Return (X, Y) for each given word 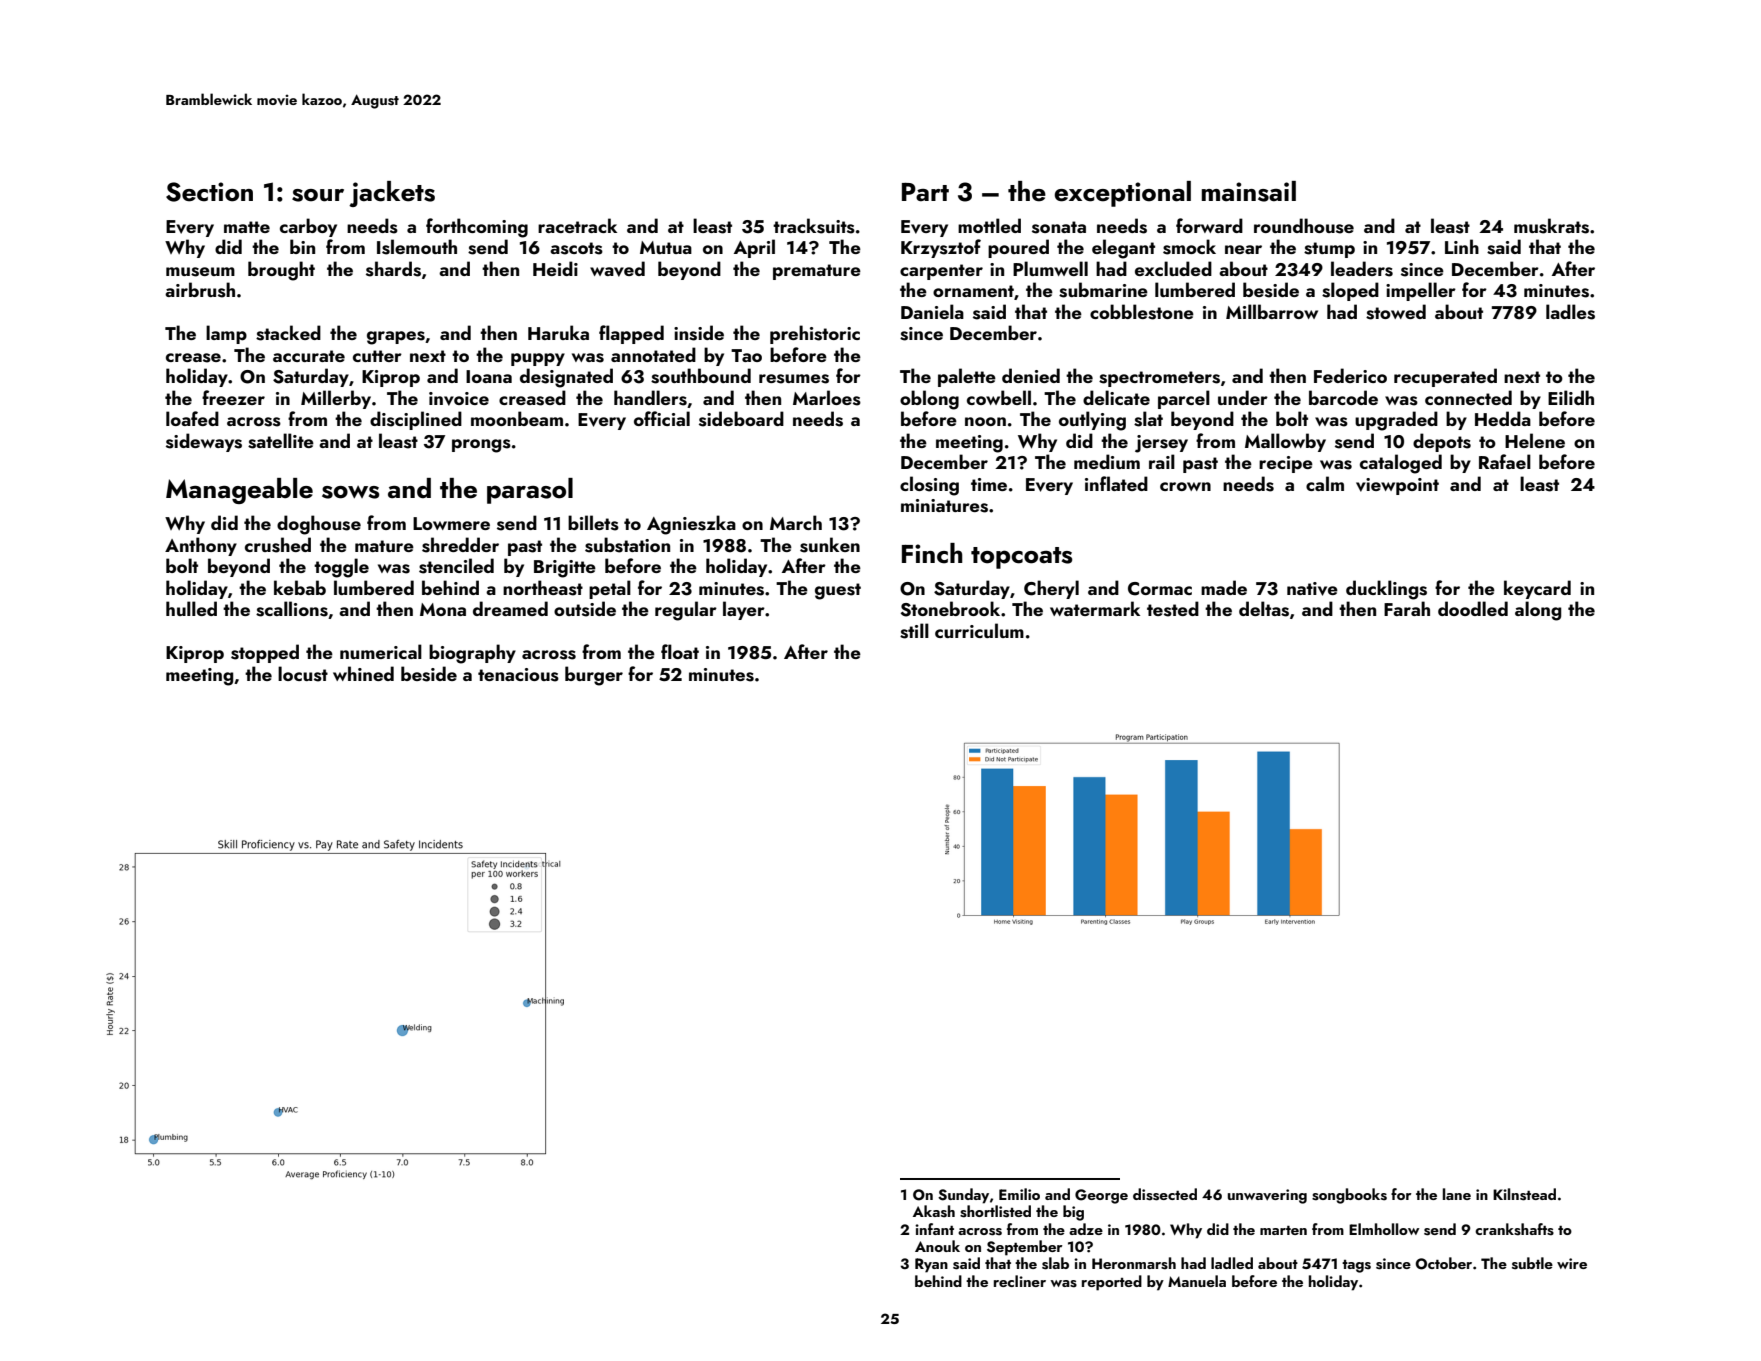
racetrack (577, 225)
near (1243, 249)
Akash (934, 1211)
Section (209, 192)
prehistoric (815, 334)
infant (934, 1229)
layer (744, 610)
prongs (481, 446)
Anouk (937, 1246)
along (1538, 611)
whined (363, 673)
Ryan (931, 1265)
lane (1457, 1194)
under (1243, 397)
